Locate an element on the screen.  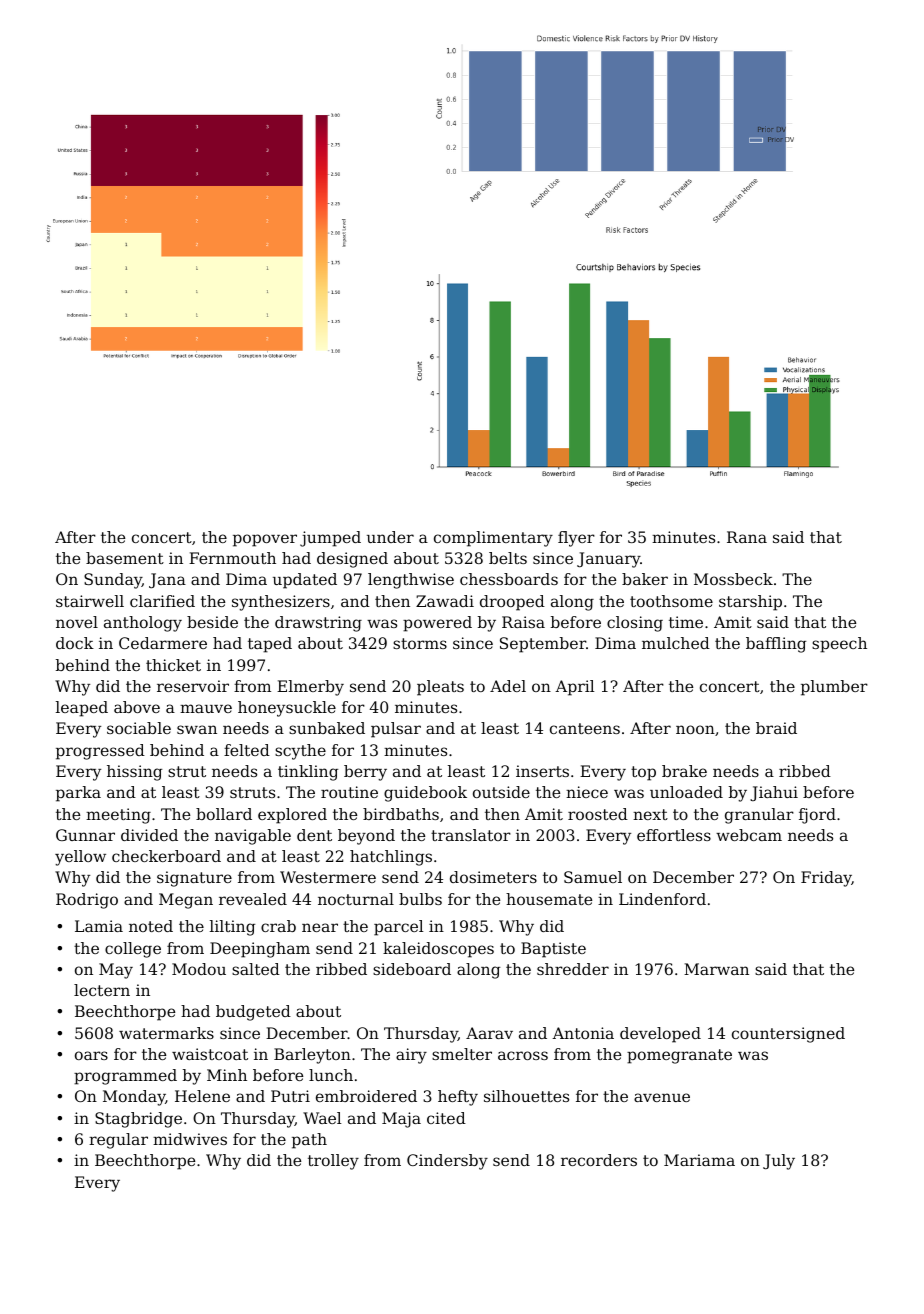
webcam is located at coordinates (749, 835).
